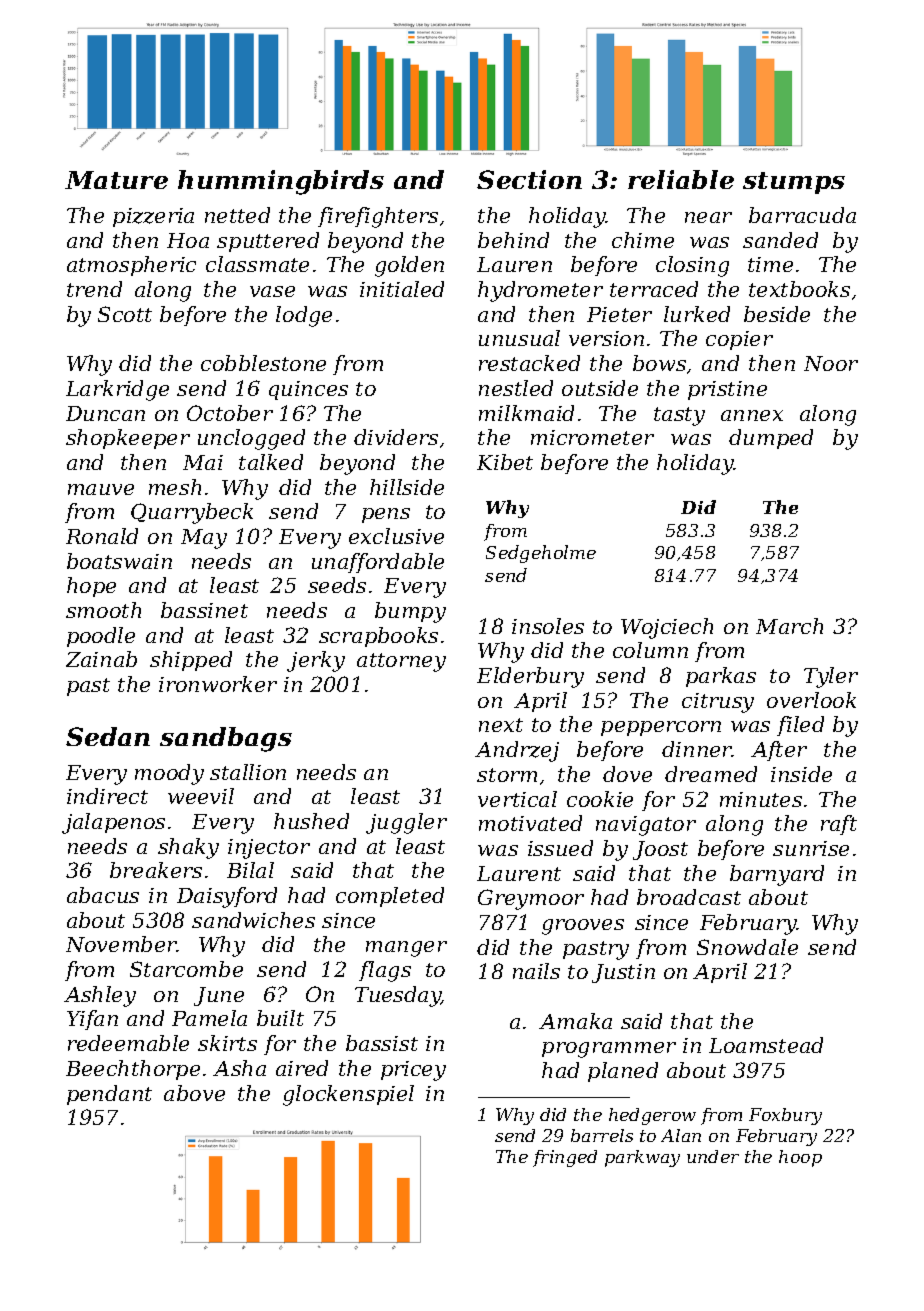  What do you see at coordinates (507, 775) in the document?
I see `storm` at bounding box center [507, 775].
